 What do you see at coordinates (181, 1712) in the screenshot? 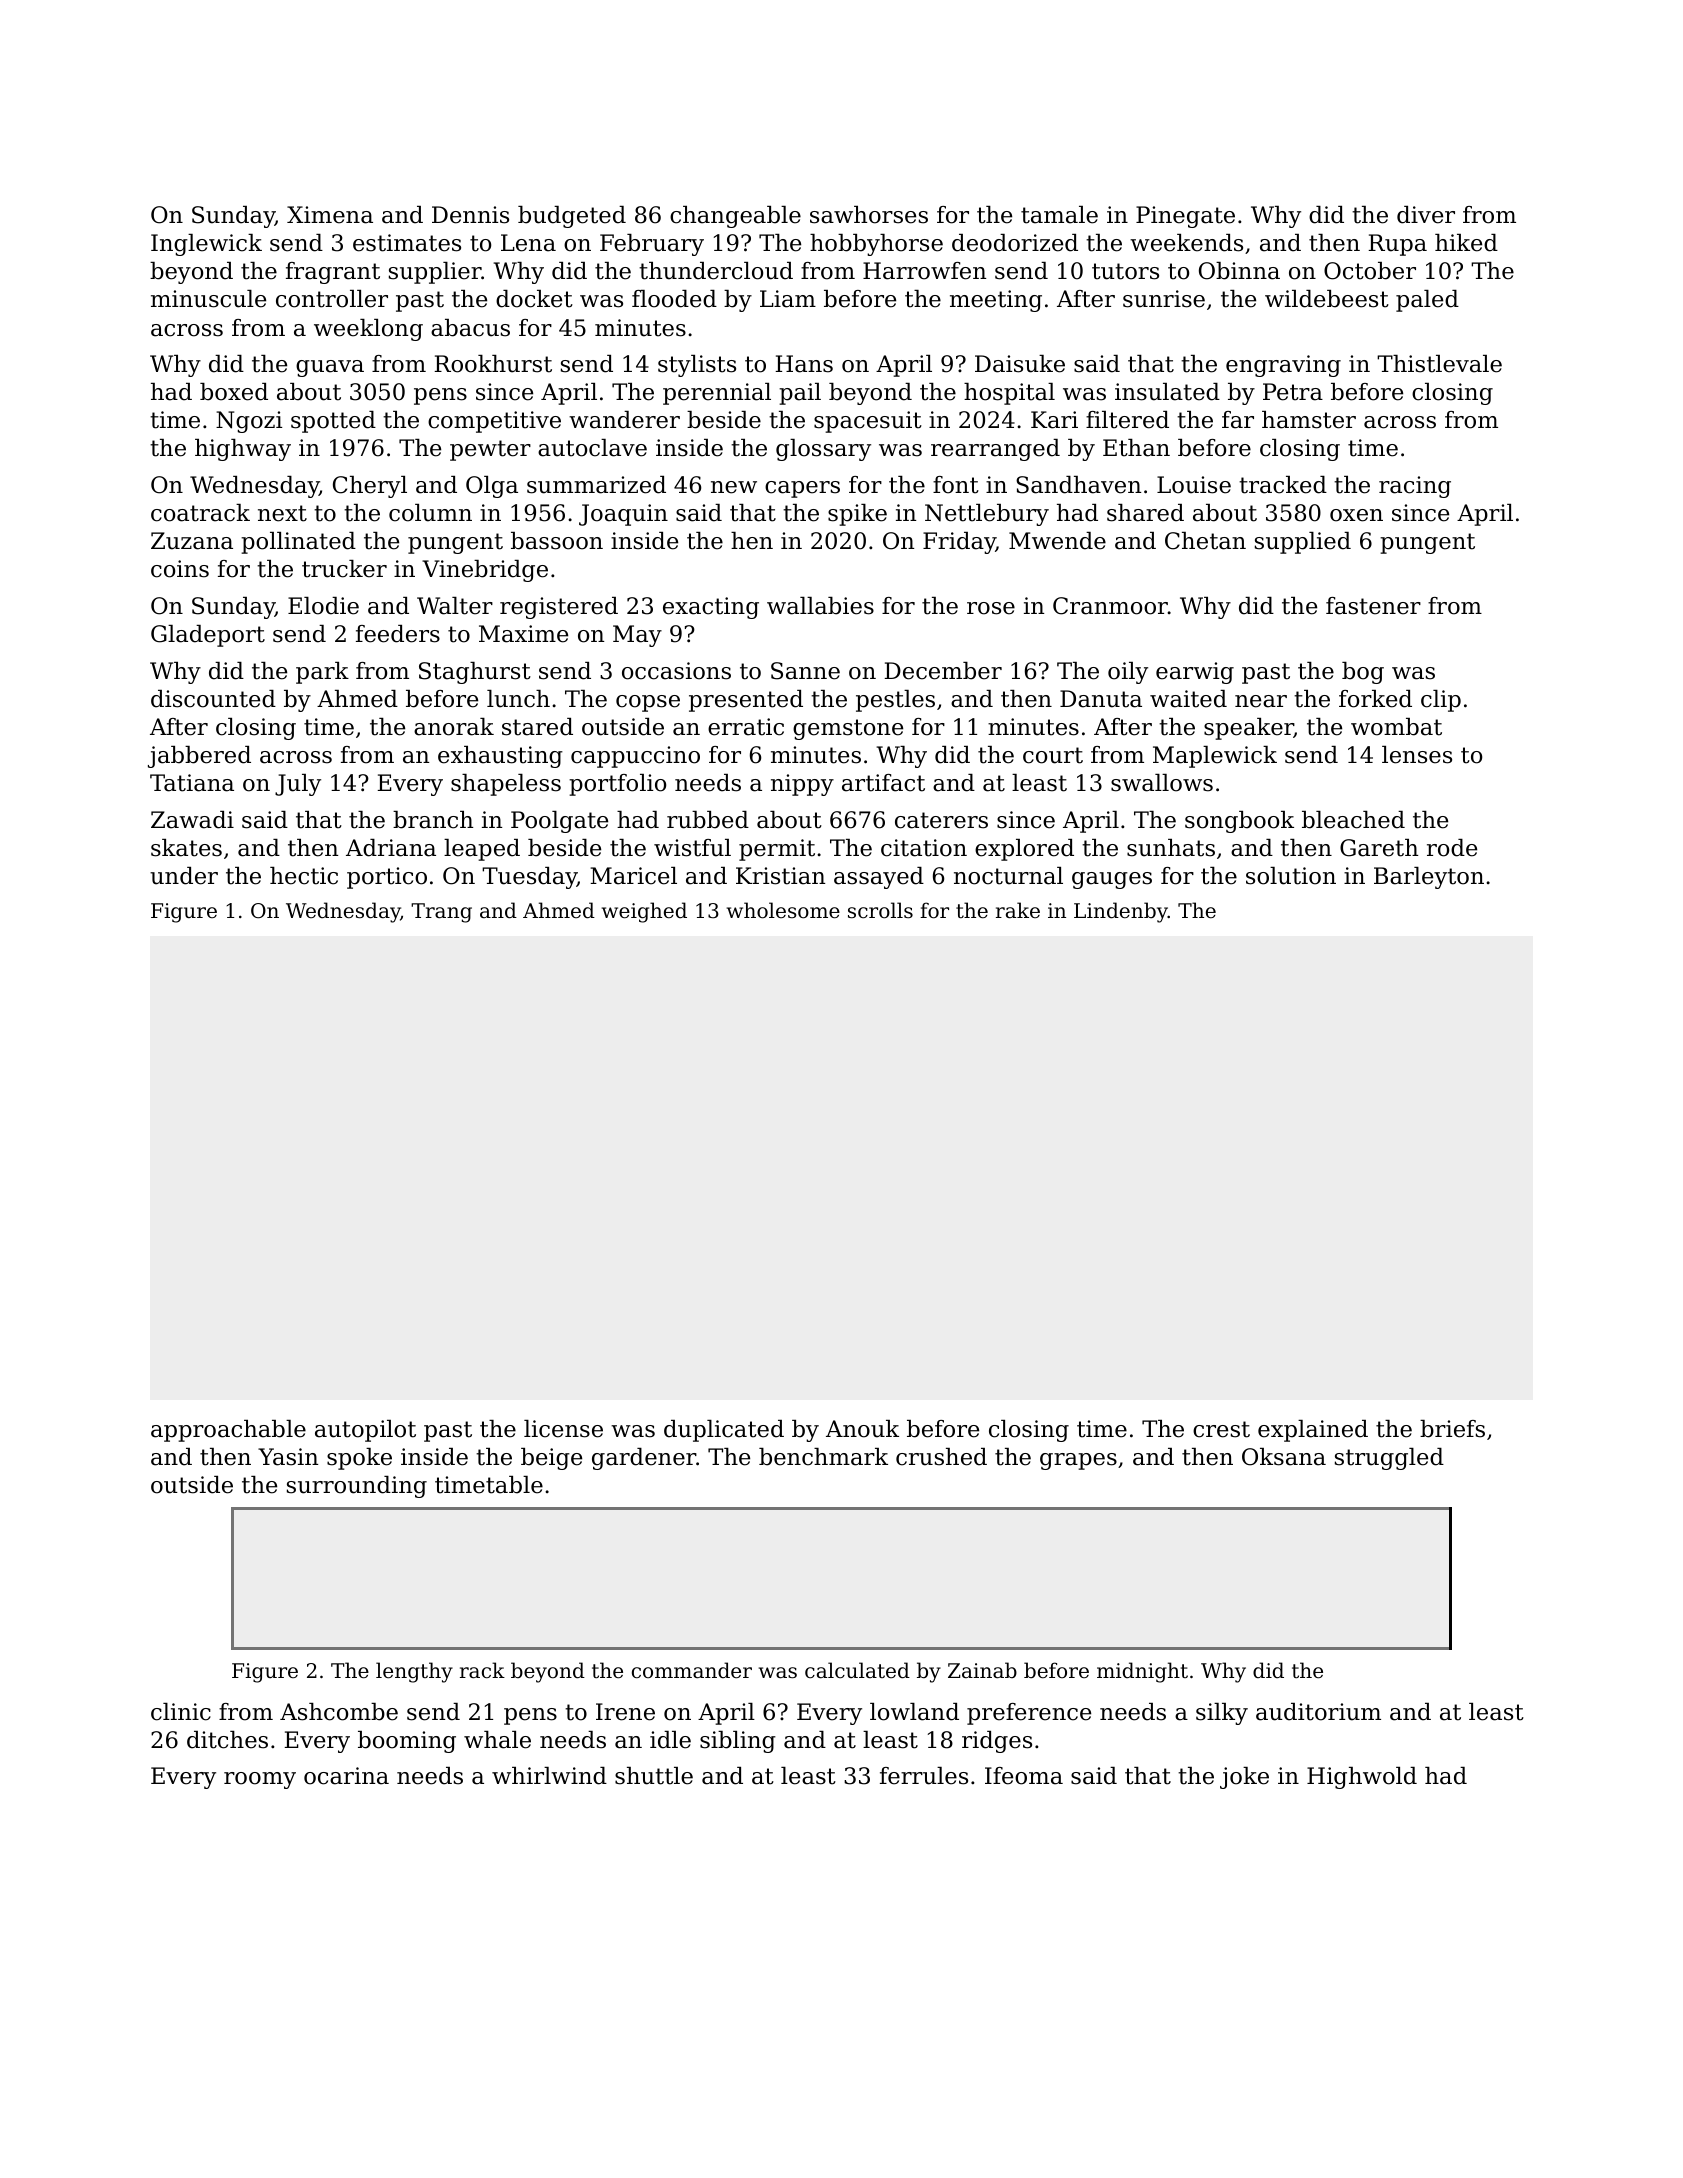
I see `clinic` at bounding box center [181, 1712].
